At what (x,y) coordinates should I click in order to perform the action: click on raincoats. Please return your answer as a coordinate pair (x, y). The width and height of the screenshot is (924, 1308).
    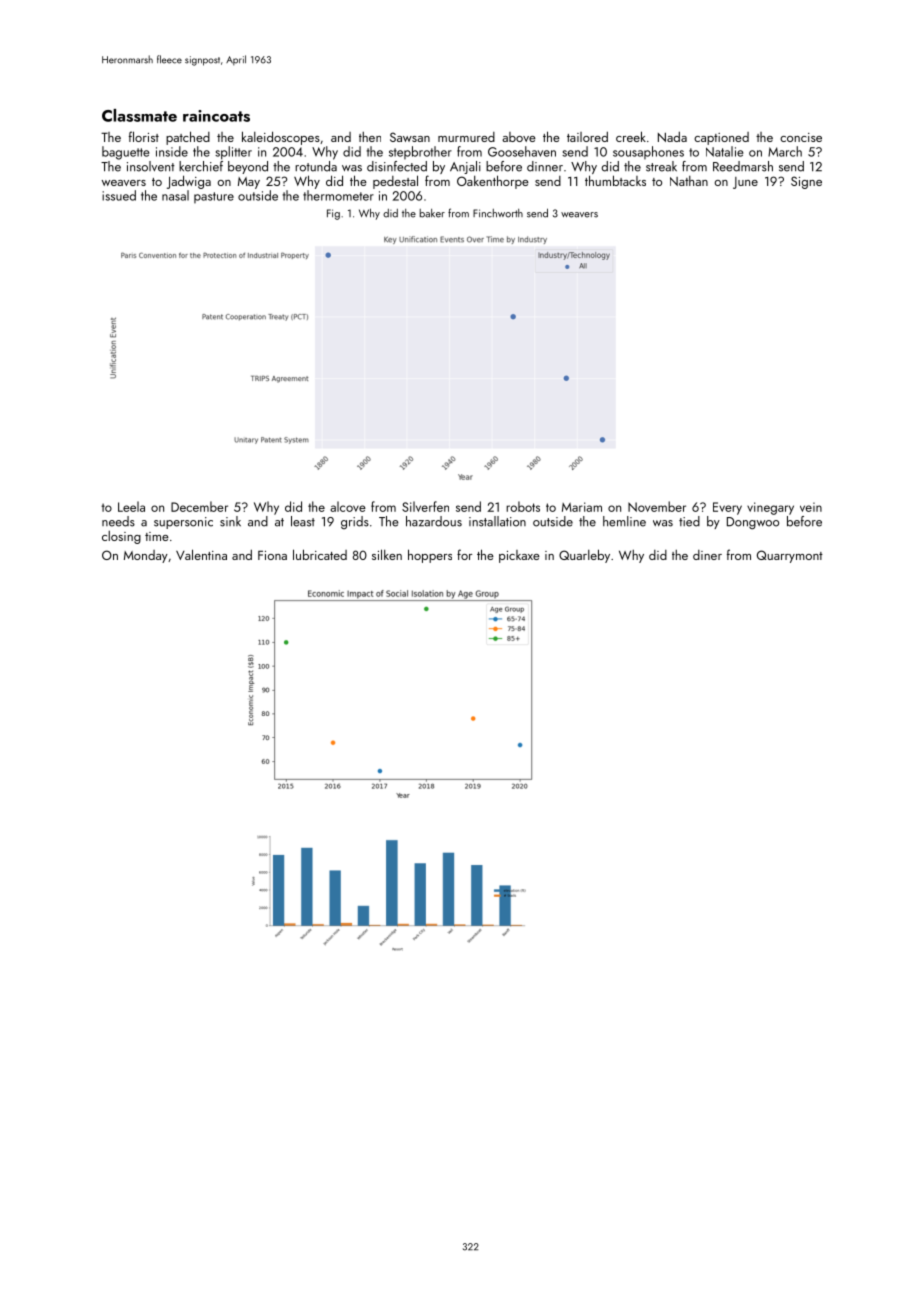
    Looking at the image, I should click on (216, 116).
